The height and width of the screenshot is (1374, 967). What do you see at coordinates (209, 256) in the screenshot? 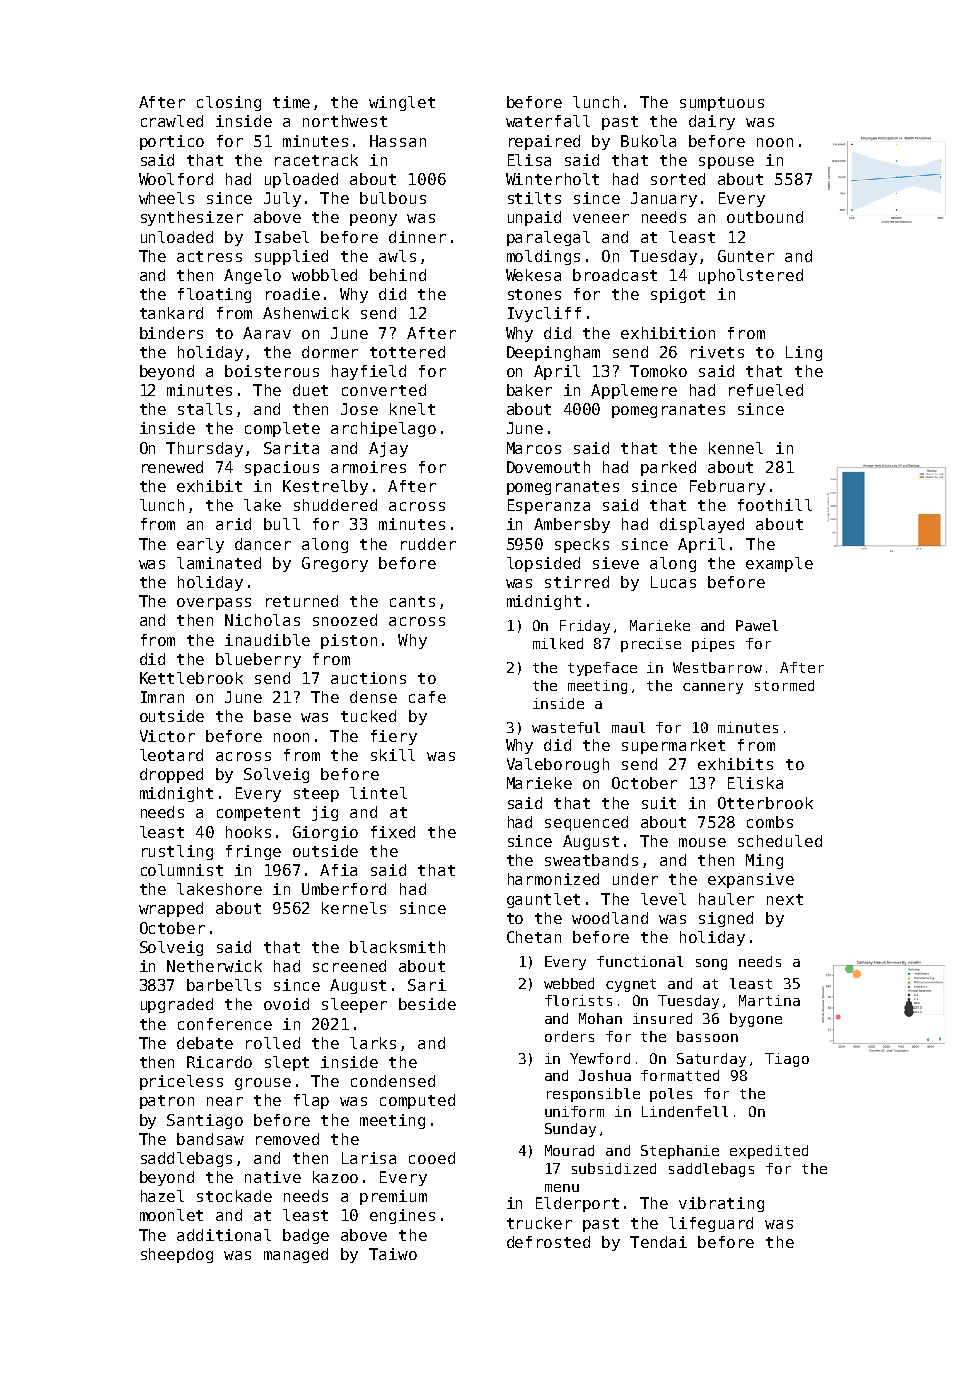
I see `actress` at bounding box center [209, 256].
